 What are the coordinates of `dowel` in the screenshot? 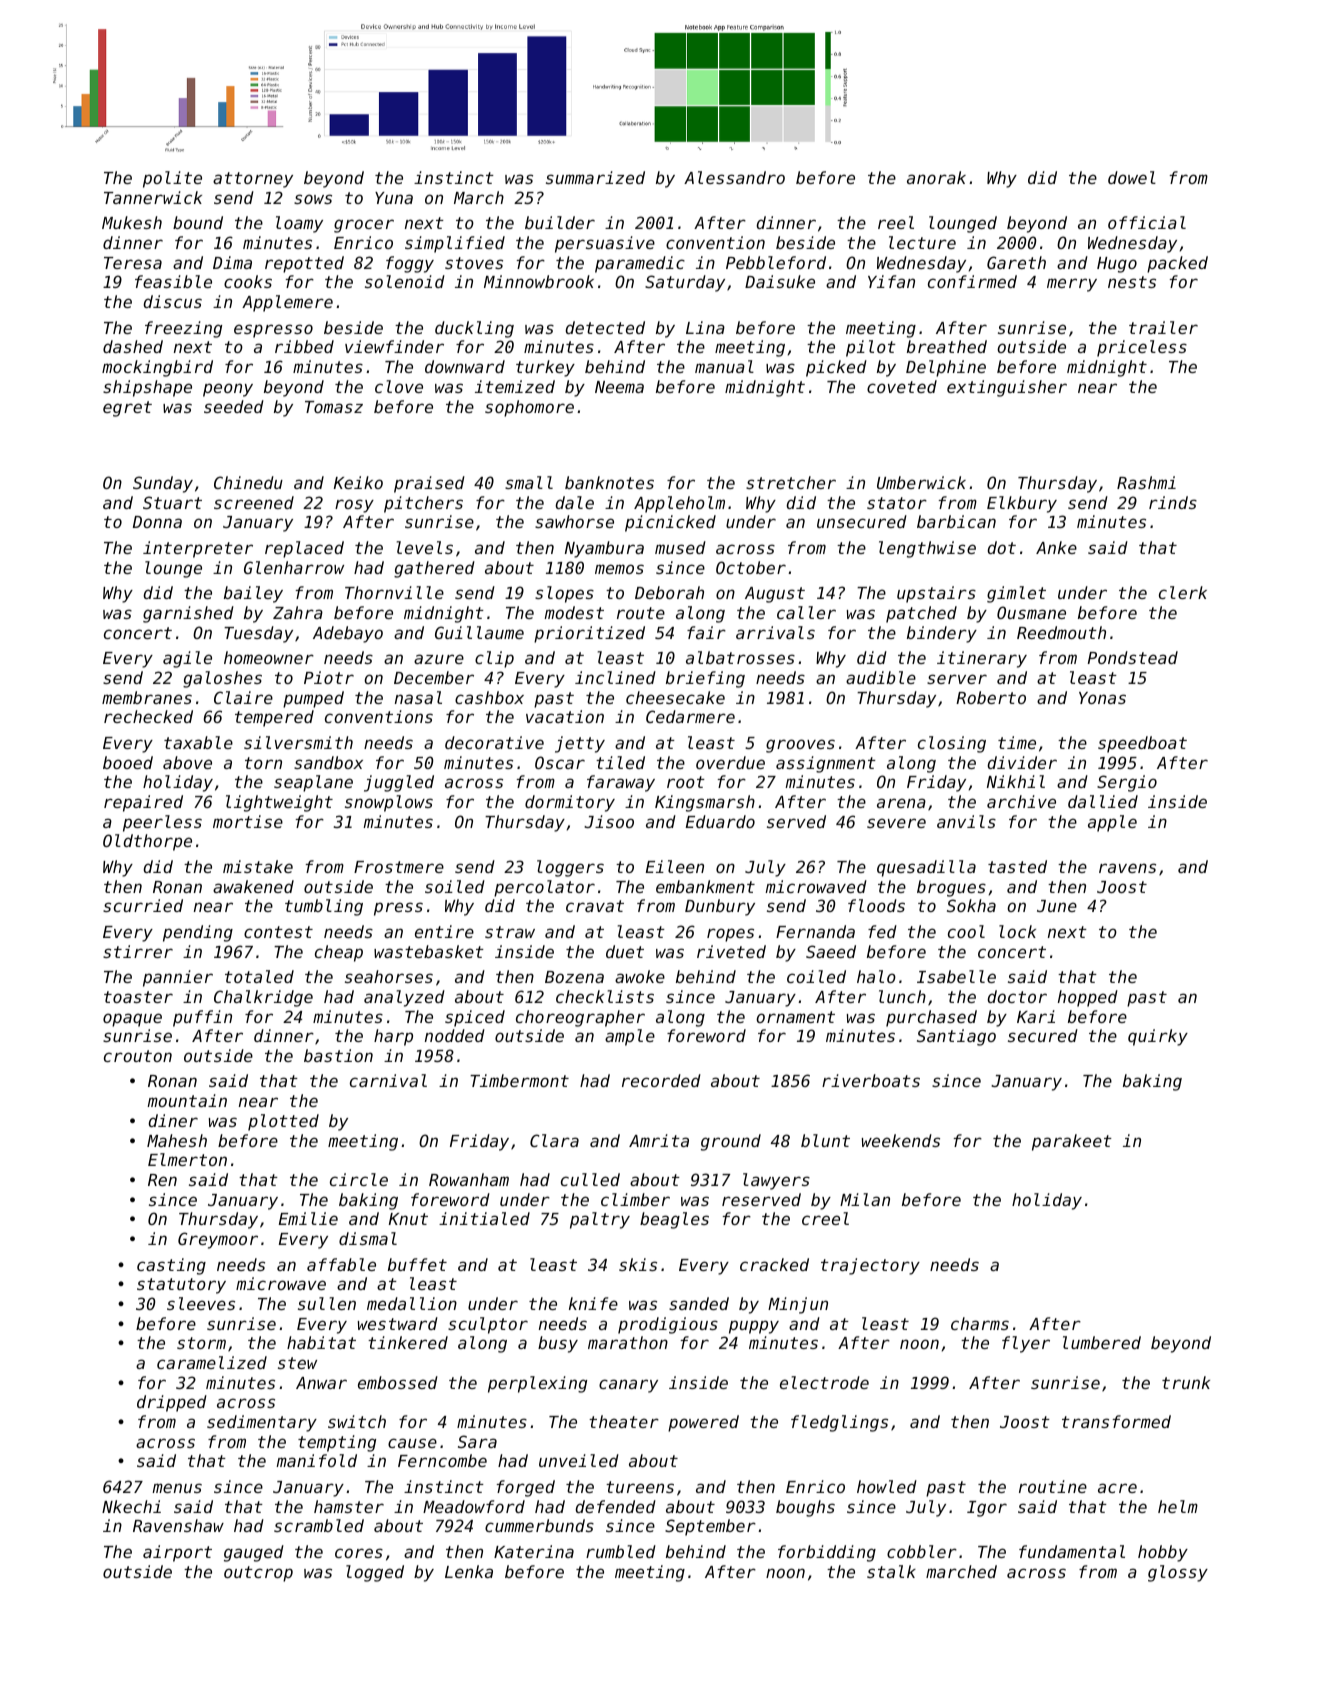 It's located at (1132, 177).
